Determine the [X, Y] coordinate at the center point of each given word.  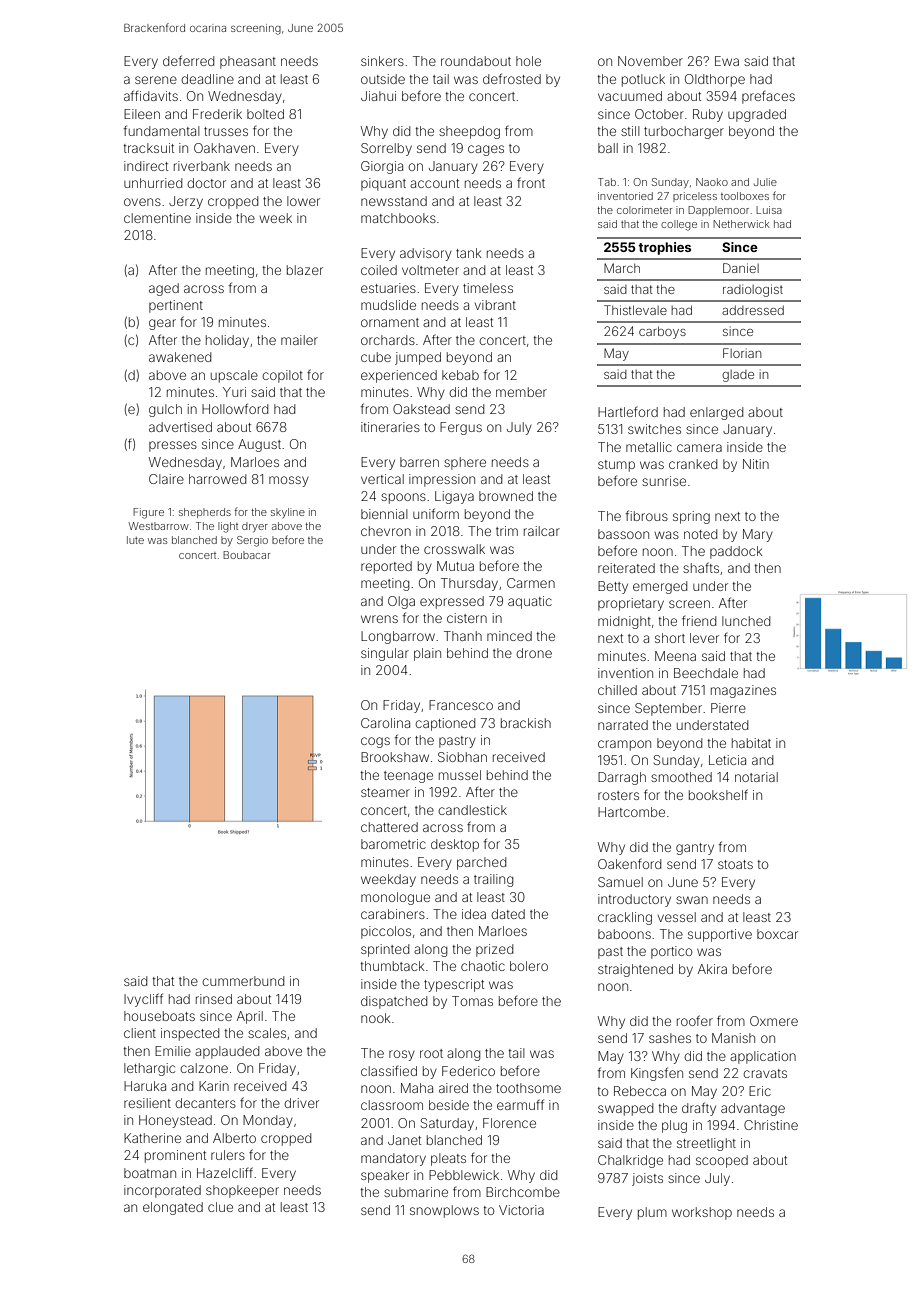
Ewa [727, 61]
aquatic [530, 602]
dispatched [394, 1002]
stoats [735, 864]
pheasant [248, 62]
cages [486, 150]
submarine [416, 1192]
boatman [150, 1173]
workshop [702, 1213]
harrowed [217, 479]
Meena [675, 656]
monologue [395, 898]
